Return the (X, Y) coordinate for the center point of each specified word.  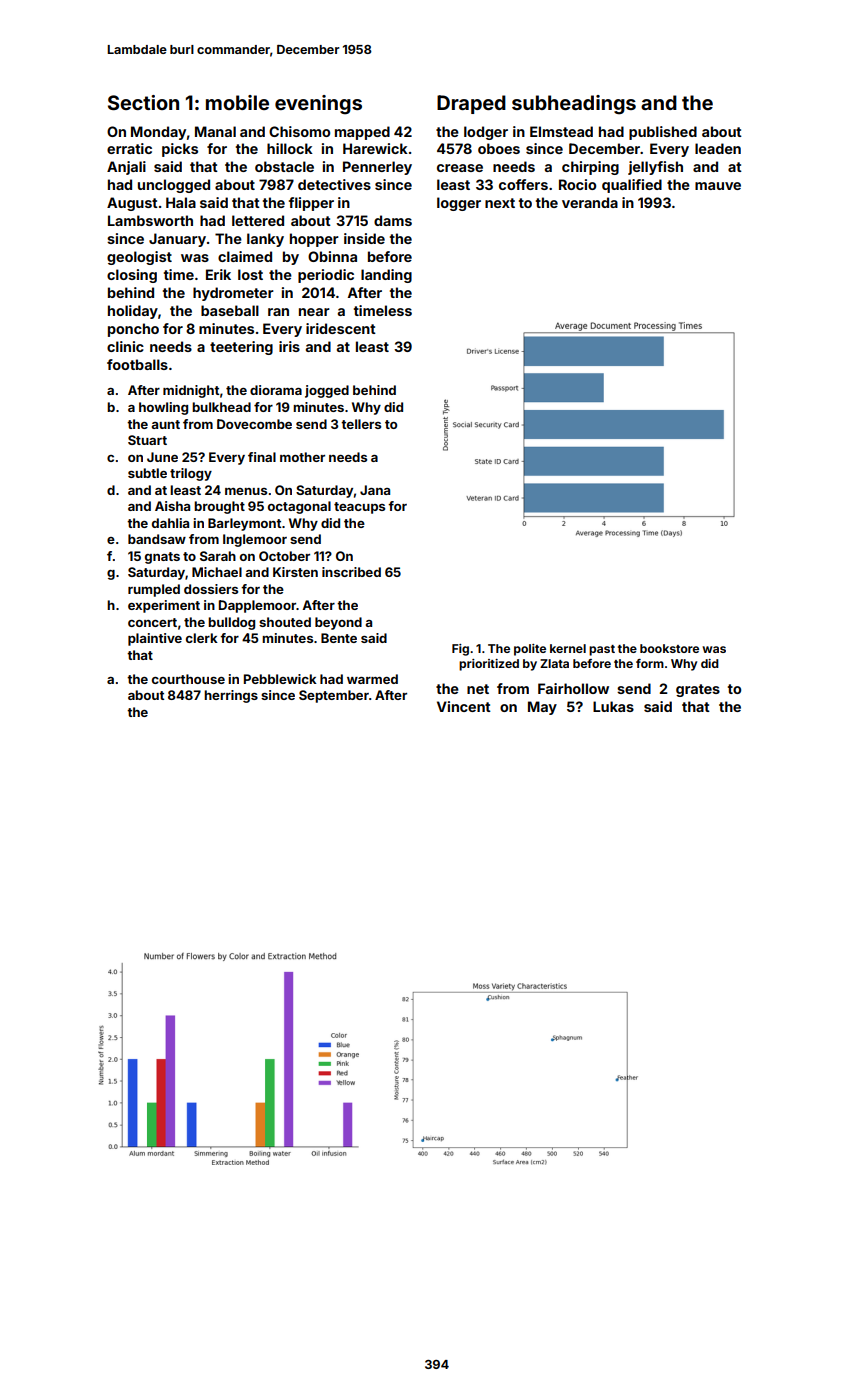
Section (143, 102)
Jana (375, 490)
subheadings (574, 105)
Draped (471, 104)
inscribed (351, 572)
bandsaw (157, 539)
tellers (361, 424)
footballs (137, 364)
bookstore (669, 648)
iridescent (341, 328)
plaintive (155, 639)
